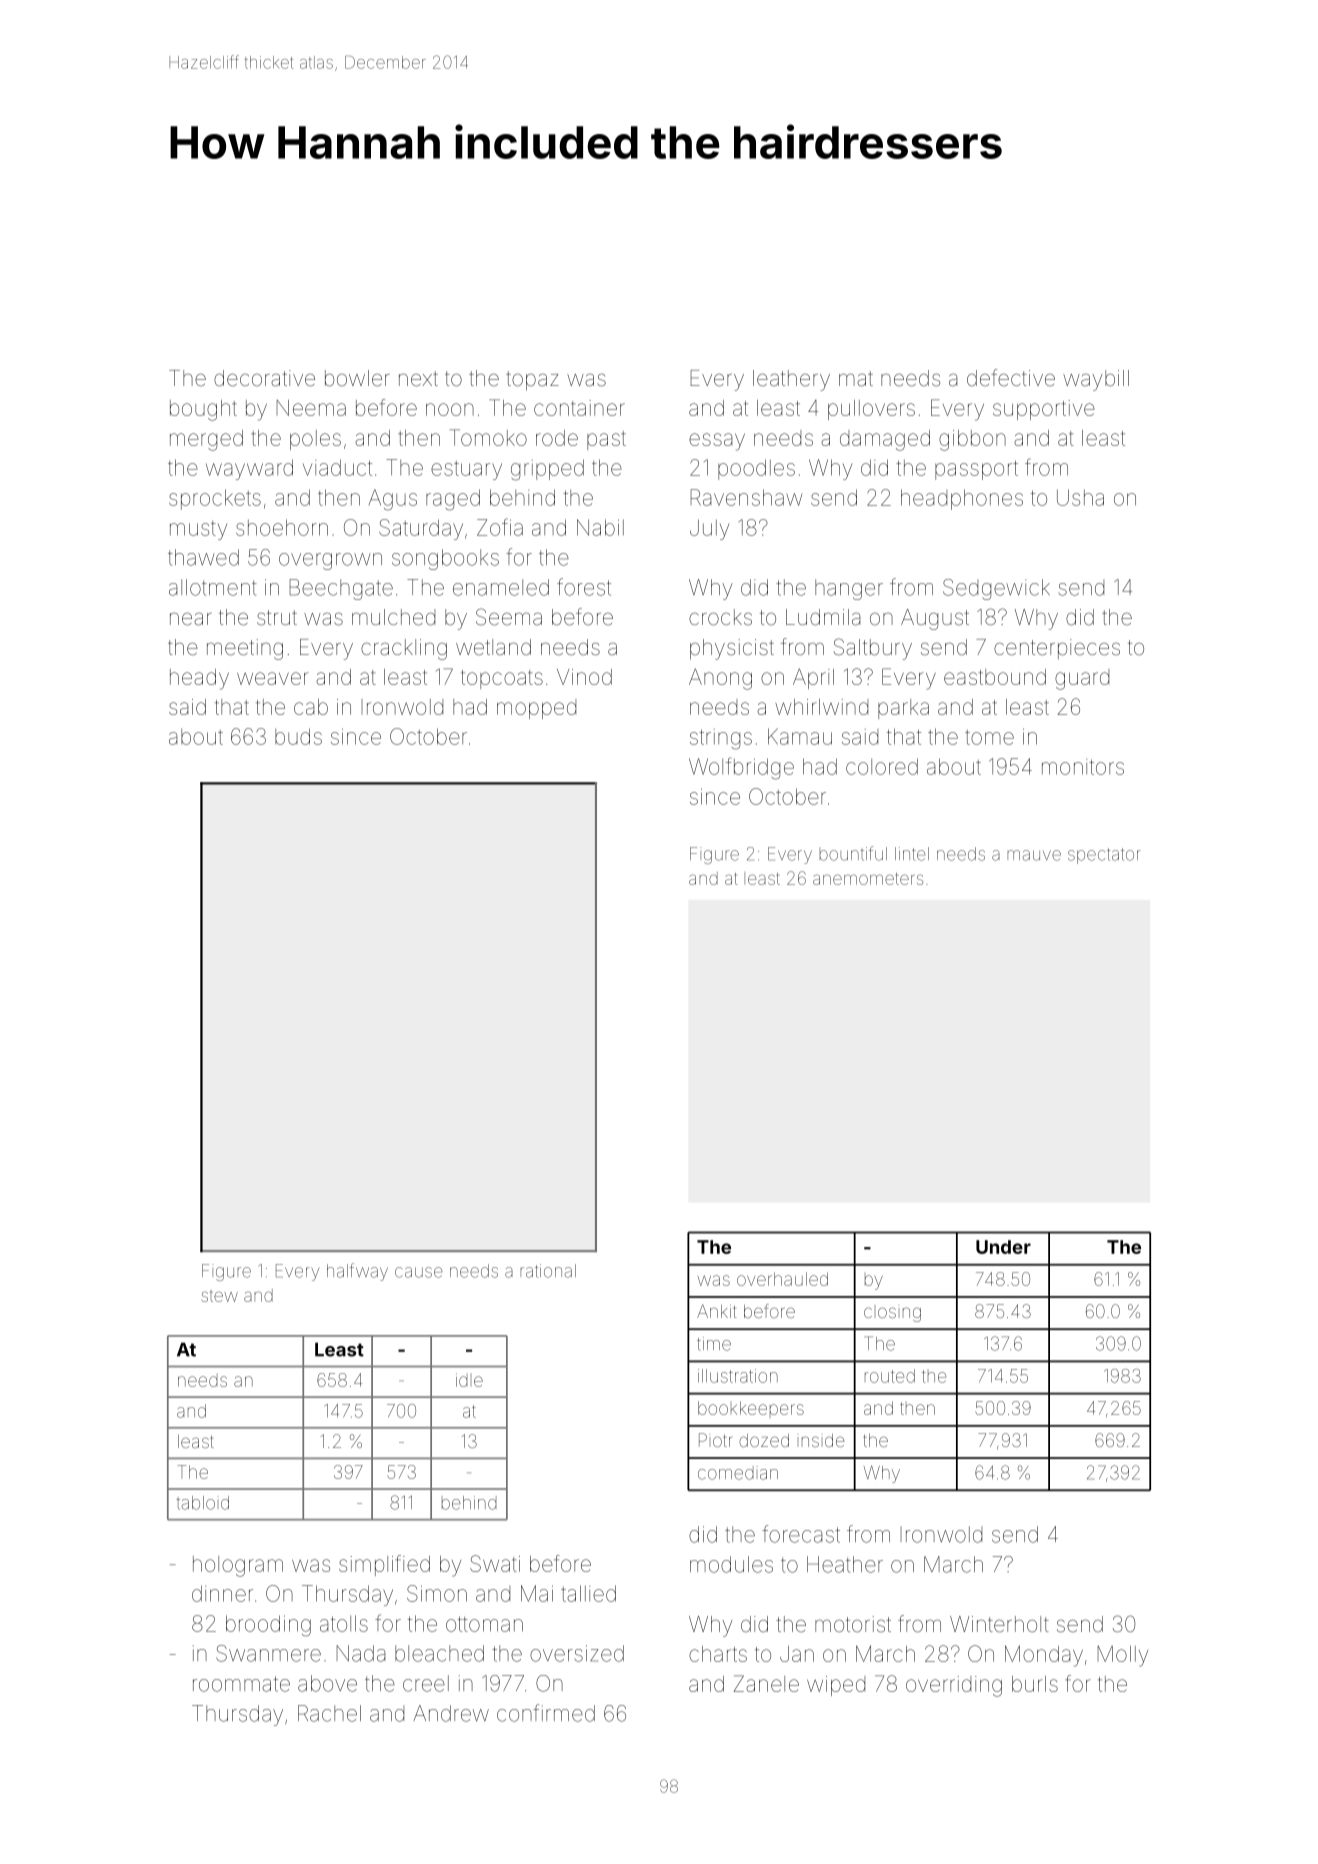 Image resolution: width=1318 pixels, height=1864 pixels. Describe the element at coordinates (357, 378) in the screenshot. I see `bowler` at that location.
